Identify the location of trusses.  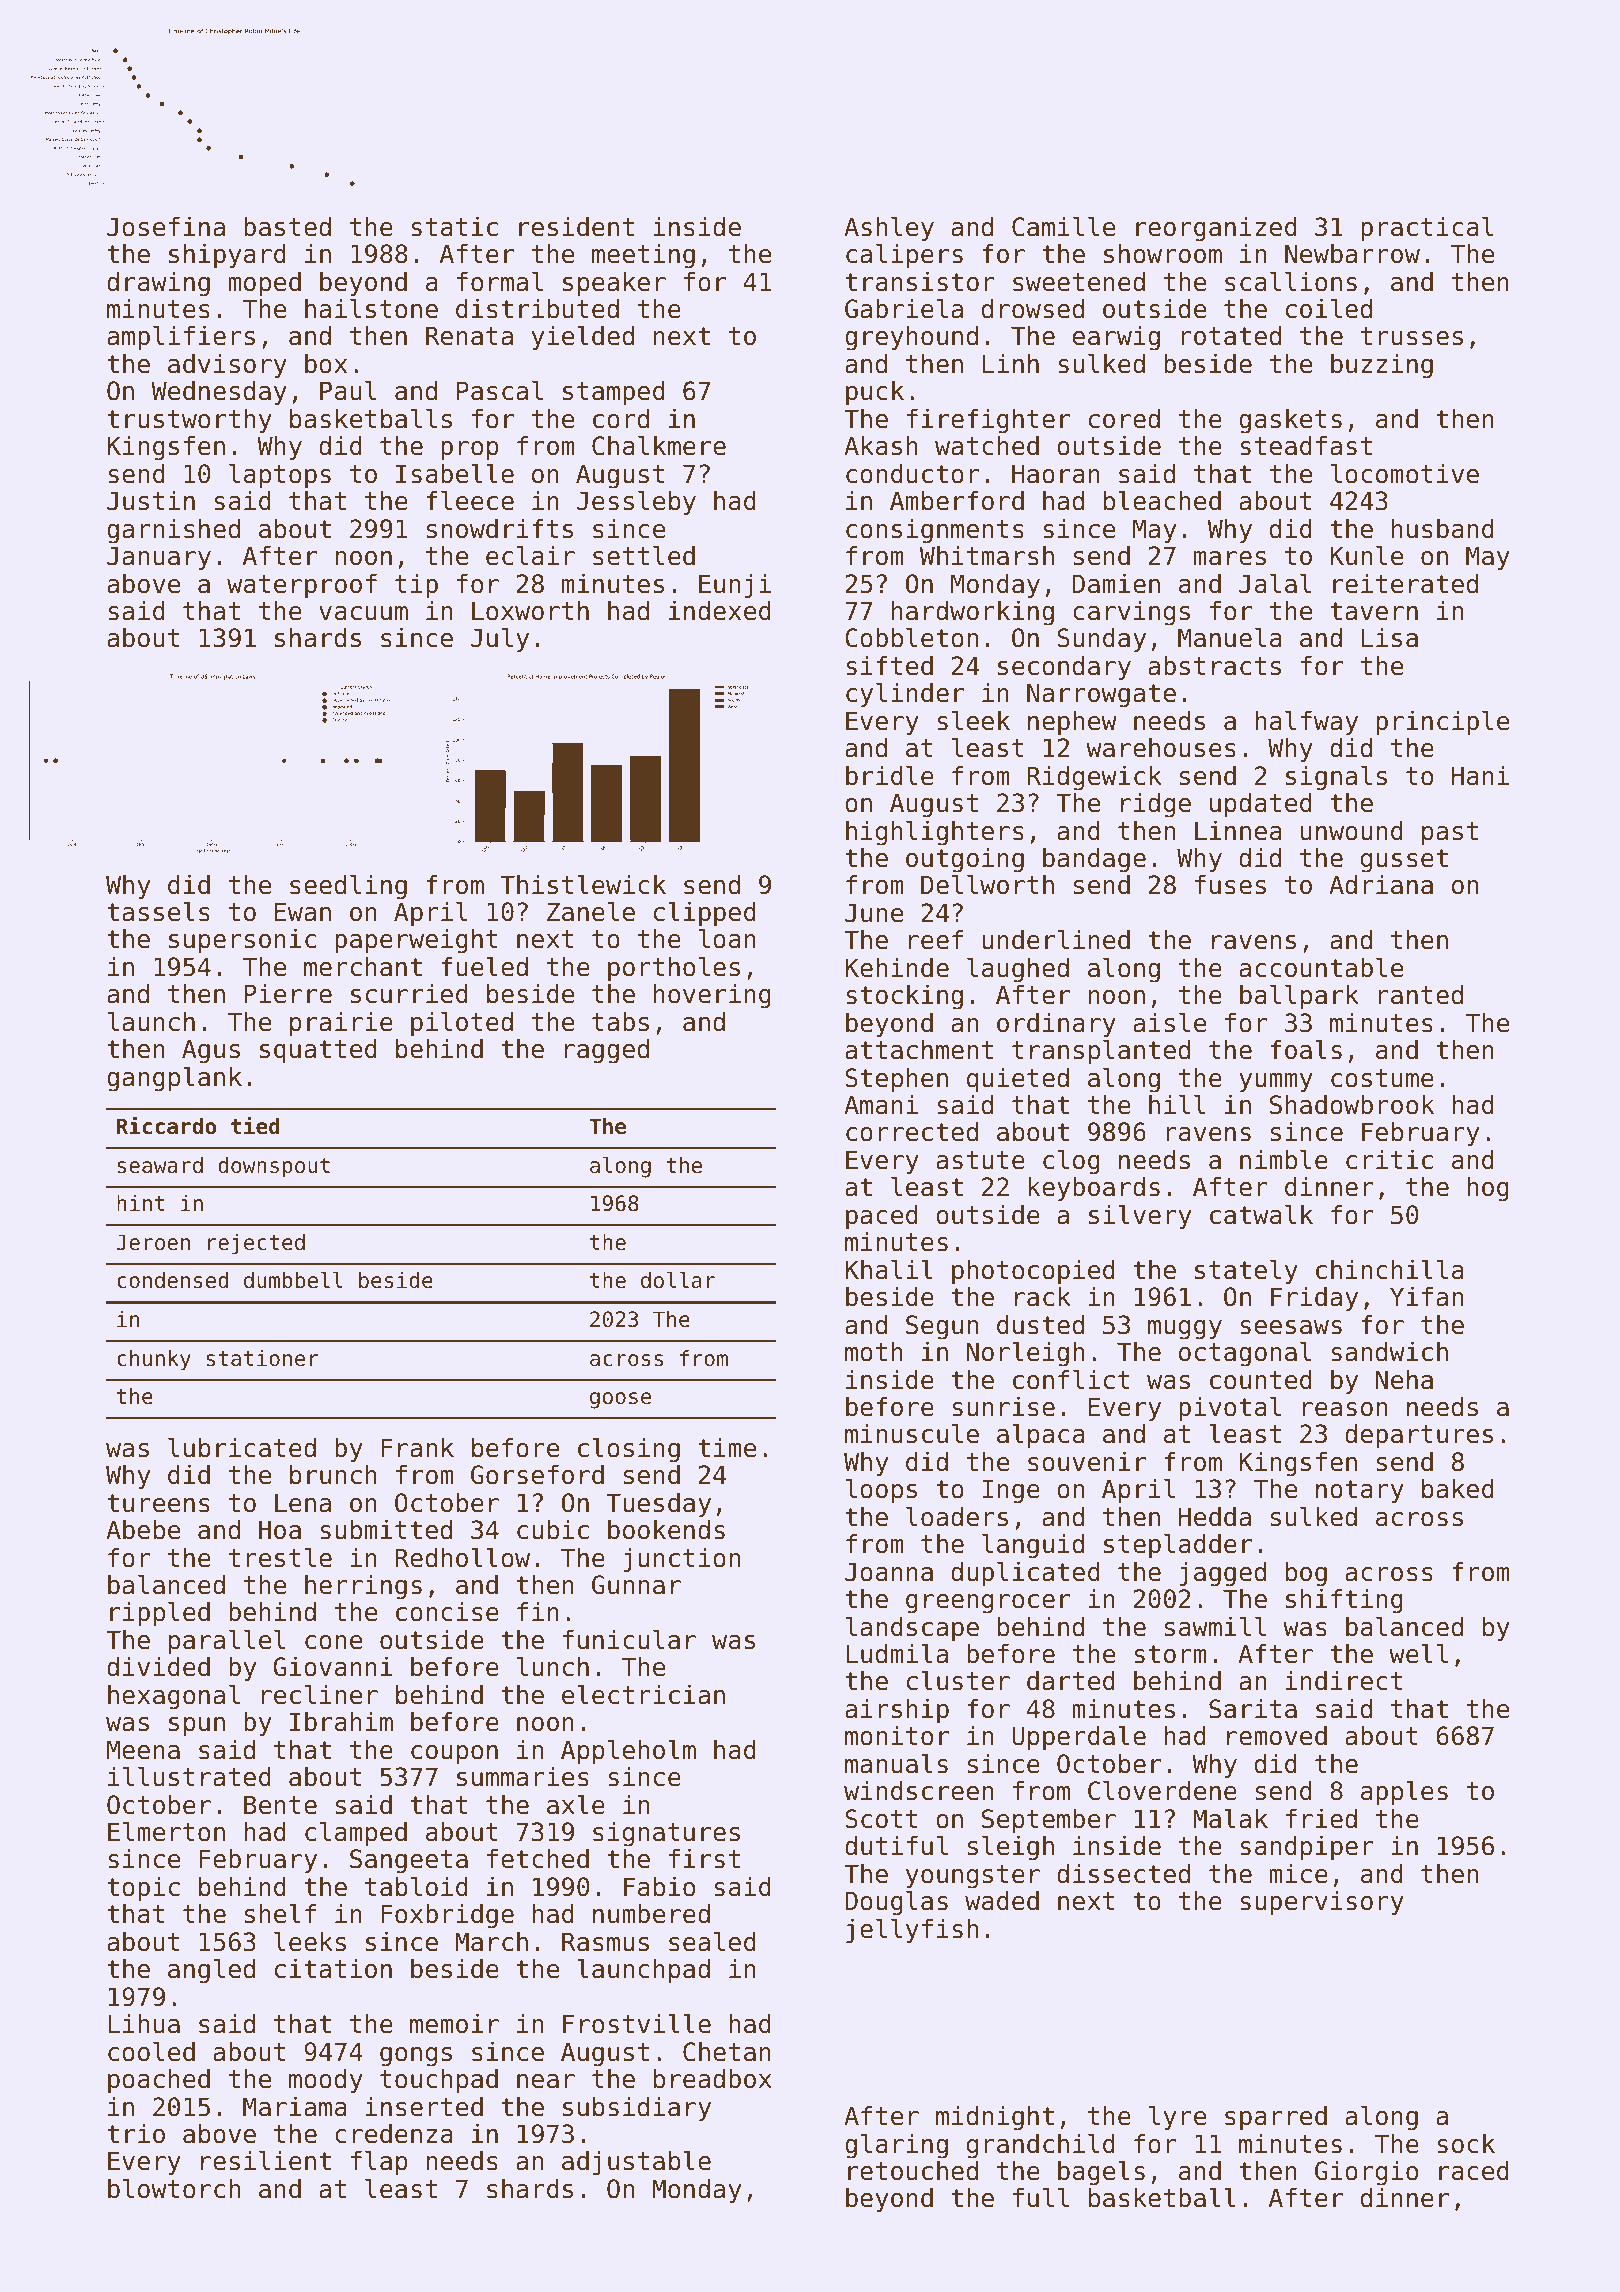
(1412, 336).
